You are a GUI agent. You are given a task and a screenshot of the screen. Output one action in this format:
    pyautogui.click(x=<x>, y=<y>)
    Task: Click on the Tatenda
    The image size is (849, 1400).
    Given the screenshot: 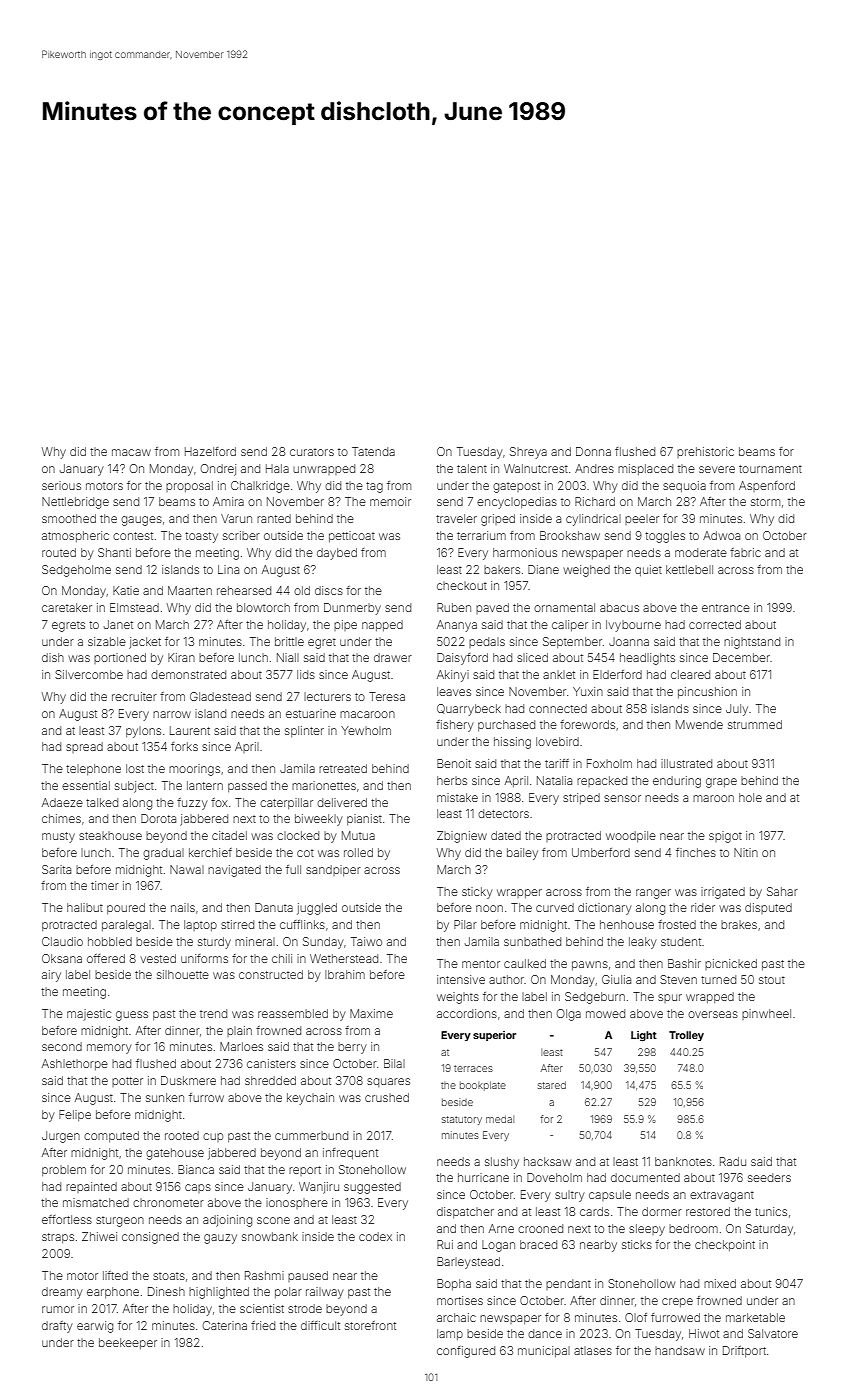 What is the action you would take?
    pyautogui.click(x=373, y=451)
